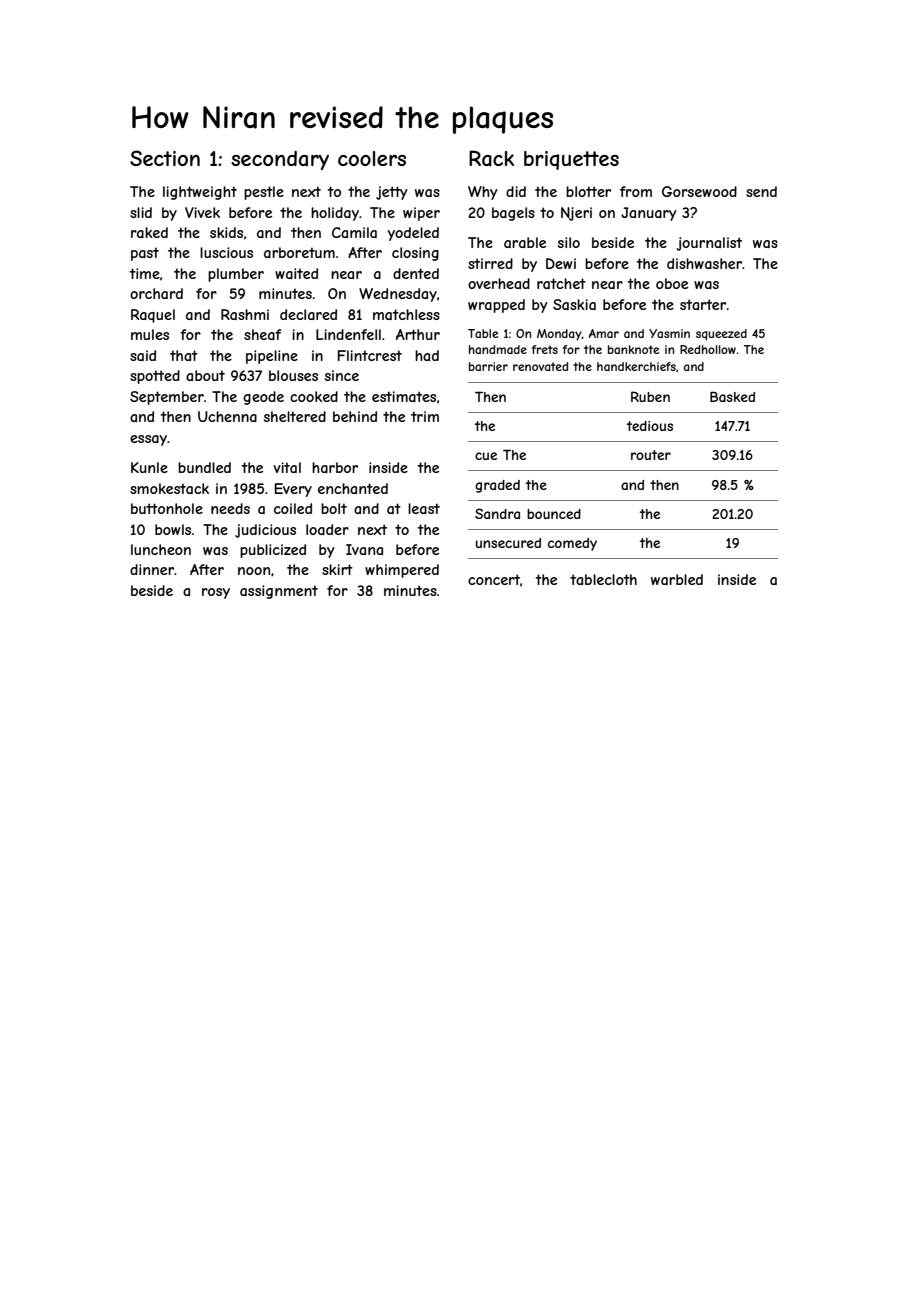 The width and height of the screenshot is (908, 1316). Describe the element at coordinates (761, 191) in the screenshot. I see `send` at that location.
